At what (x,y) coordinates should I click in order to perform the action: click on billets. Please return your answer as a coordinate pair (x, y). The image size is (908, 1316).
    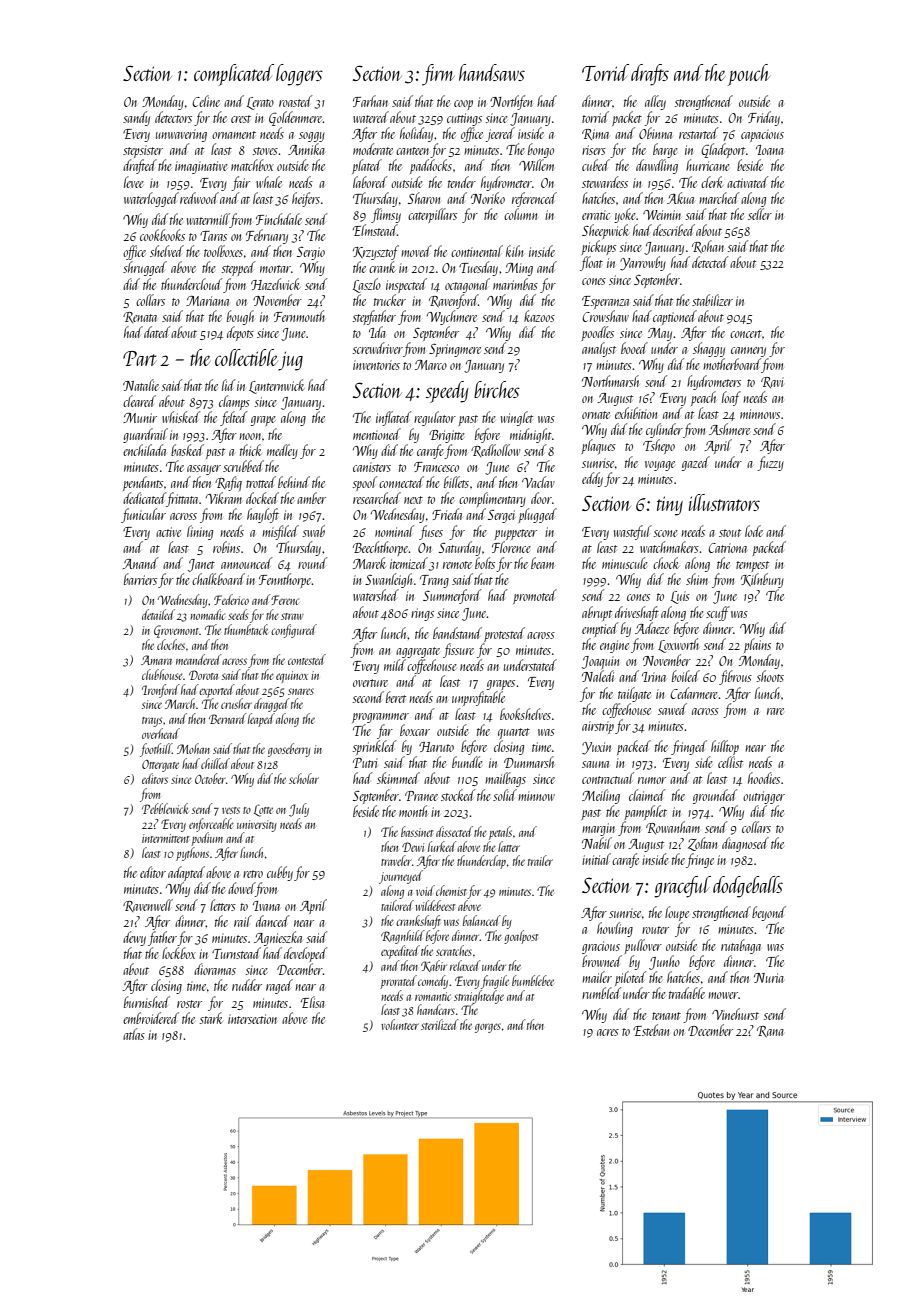
    Looking at the image, I should click on (456, 482).
